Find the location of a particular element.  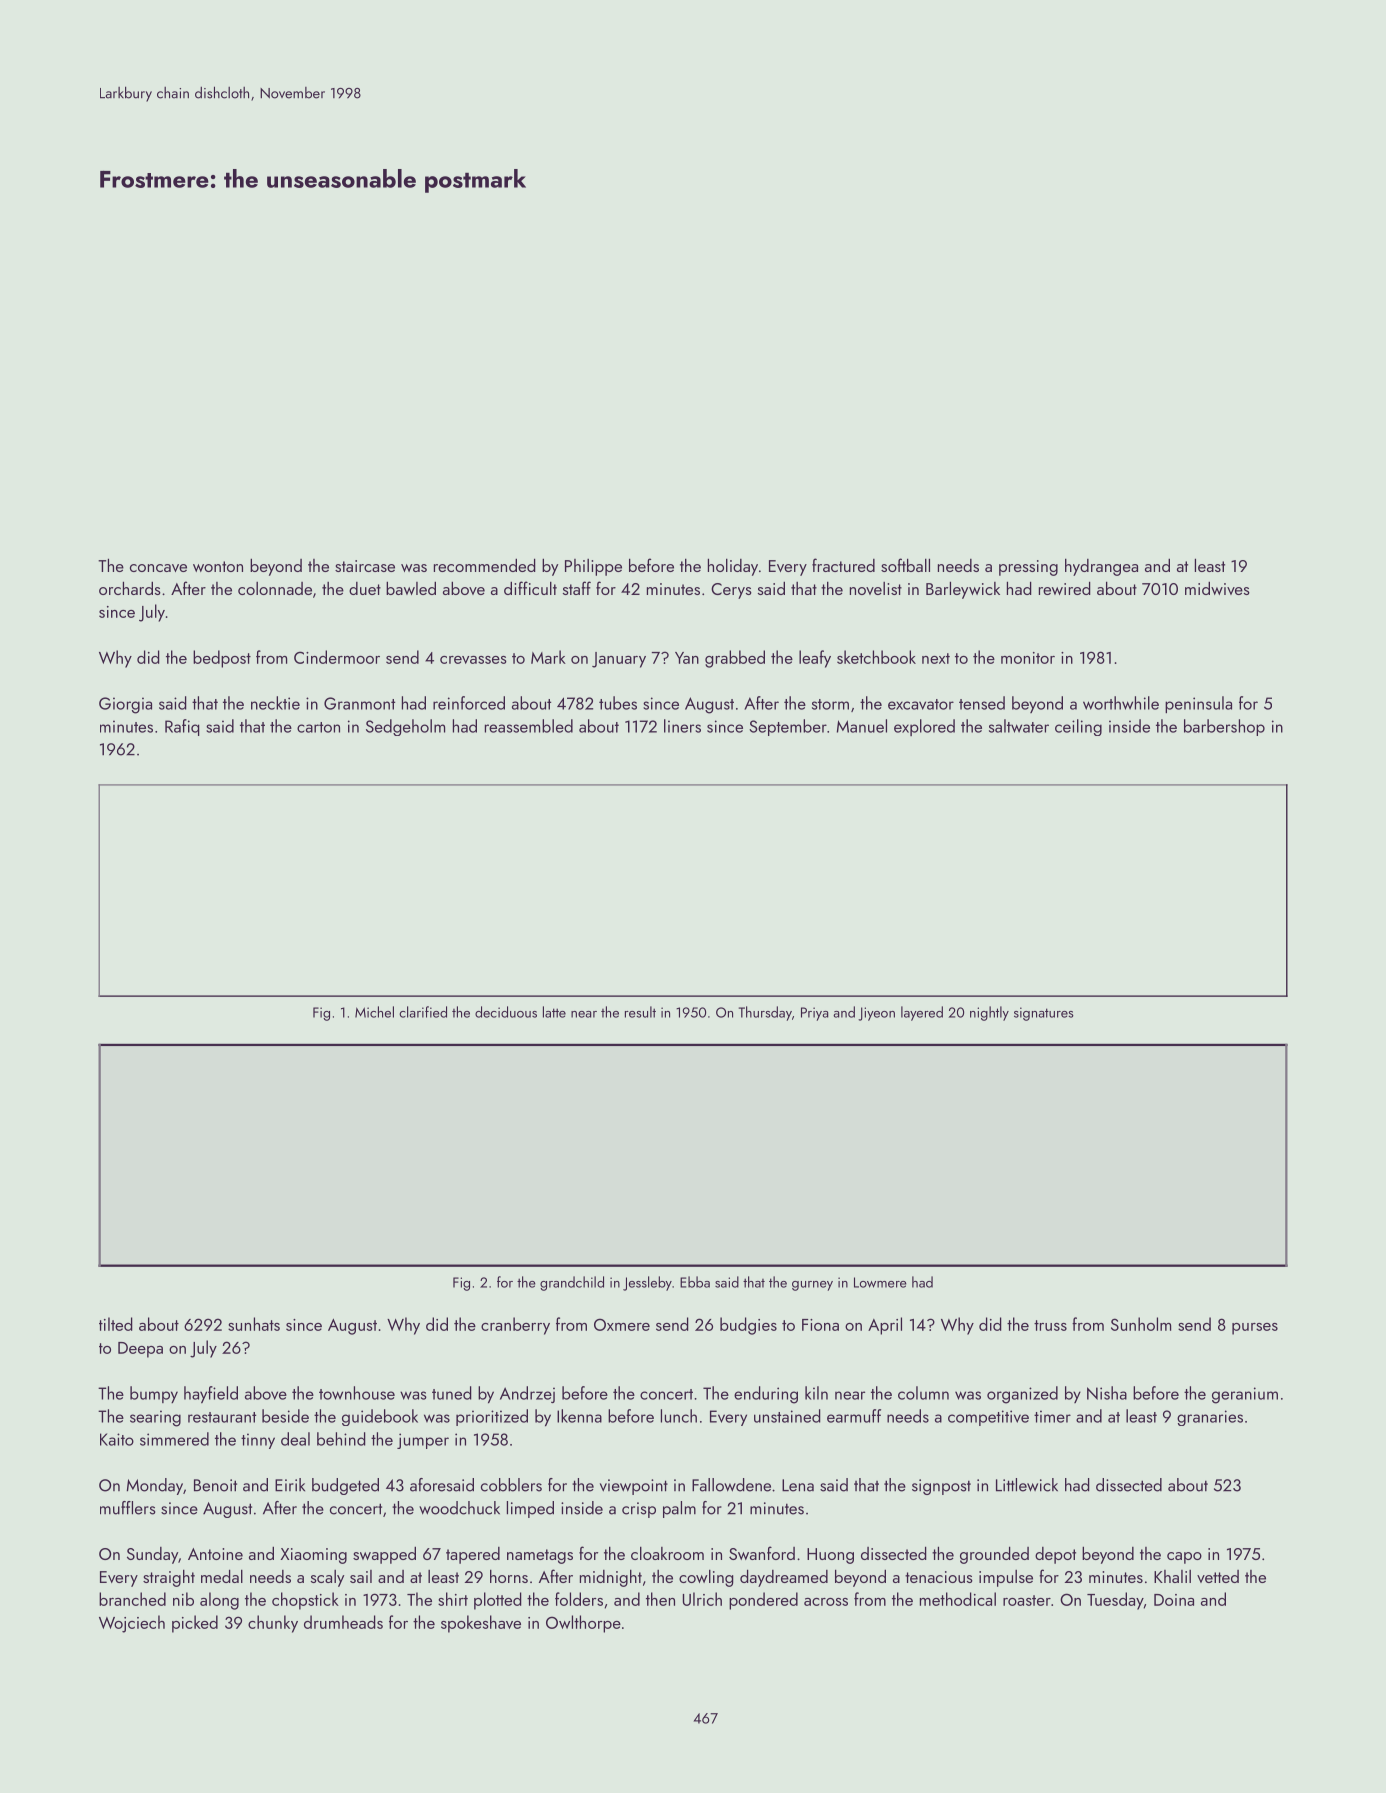

geranium is located at coordinates (1245, 1395).
